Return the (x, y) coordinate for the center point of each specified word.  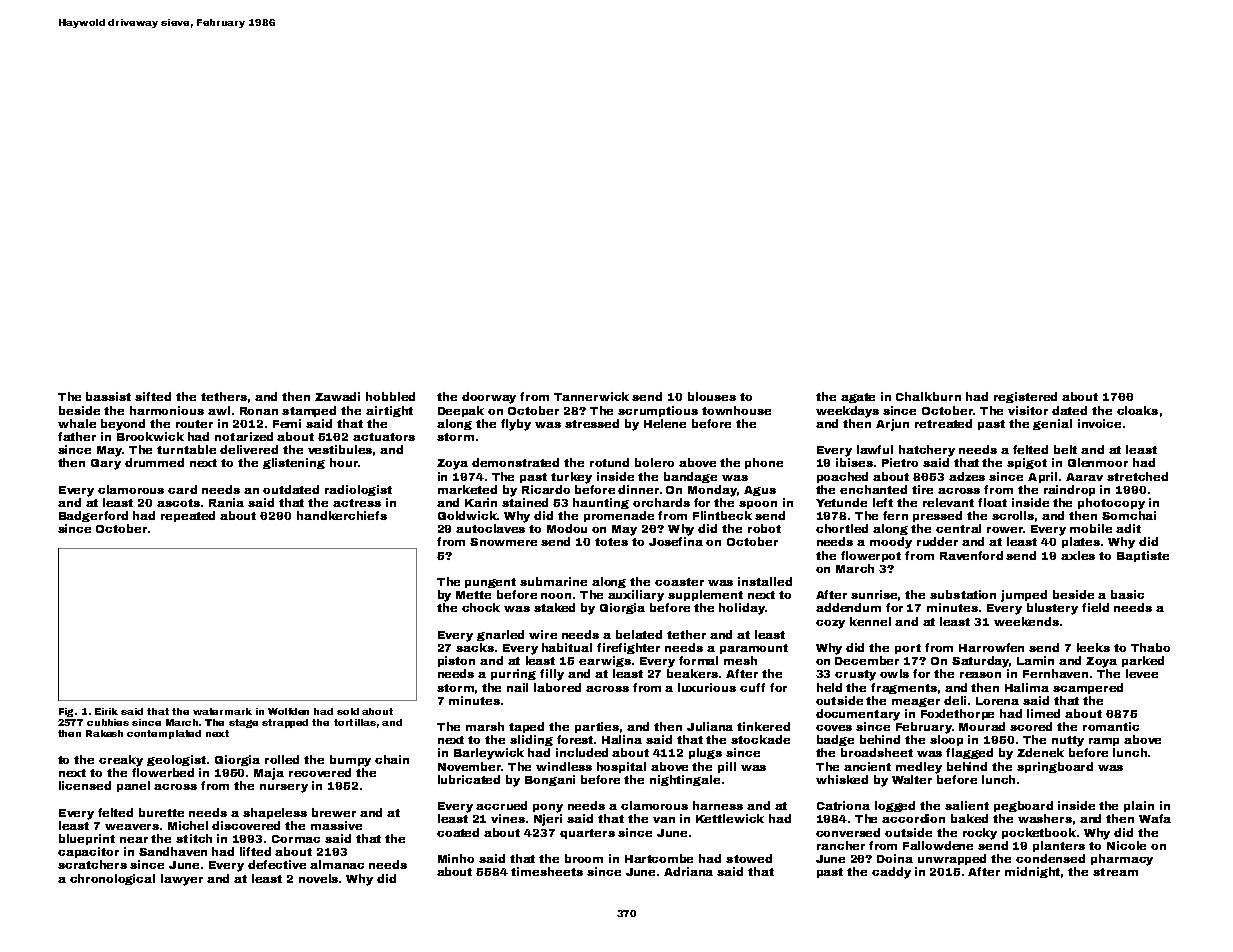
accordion (913, 818)
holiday (742, 609)
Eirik (106, 711)
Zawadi (337, 396)
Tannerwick (591, 396)
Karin (481, 502)
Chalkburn (928, 396)
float (992, 502)
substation (963, 594)
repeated (188, 516)
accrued (501, 805)
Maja (269, 774)
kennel (870, 621)
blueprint (87, 839)
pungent (490, 583)
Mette (473, 595)
